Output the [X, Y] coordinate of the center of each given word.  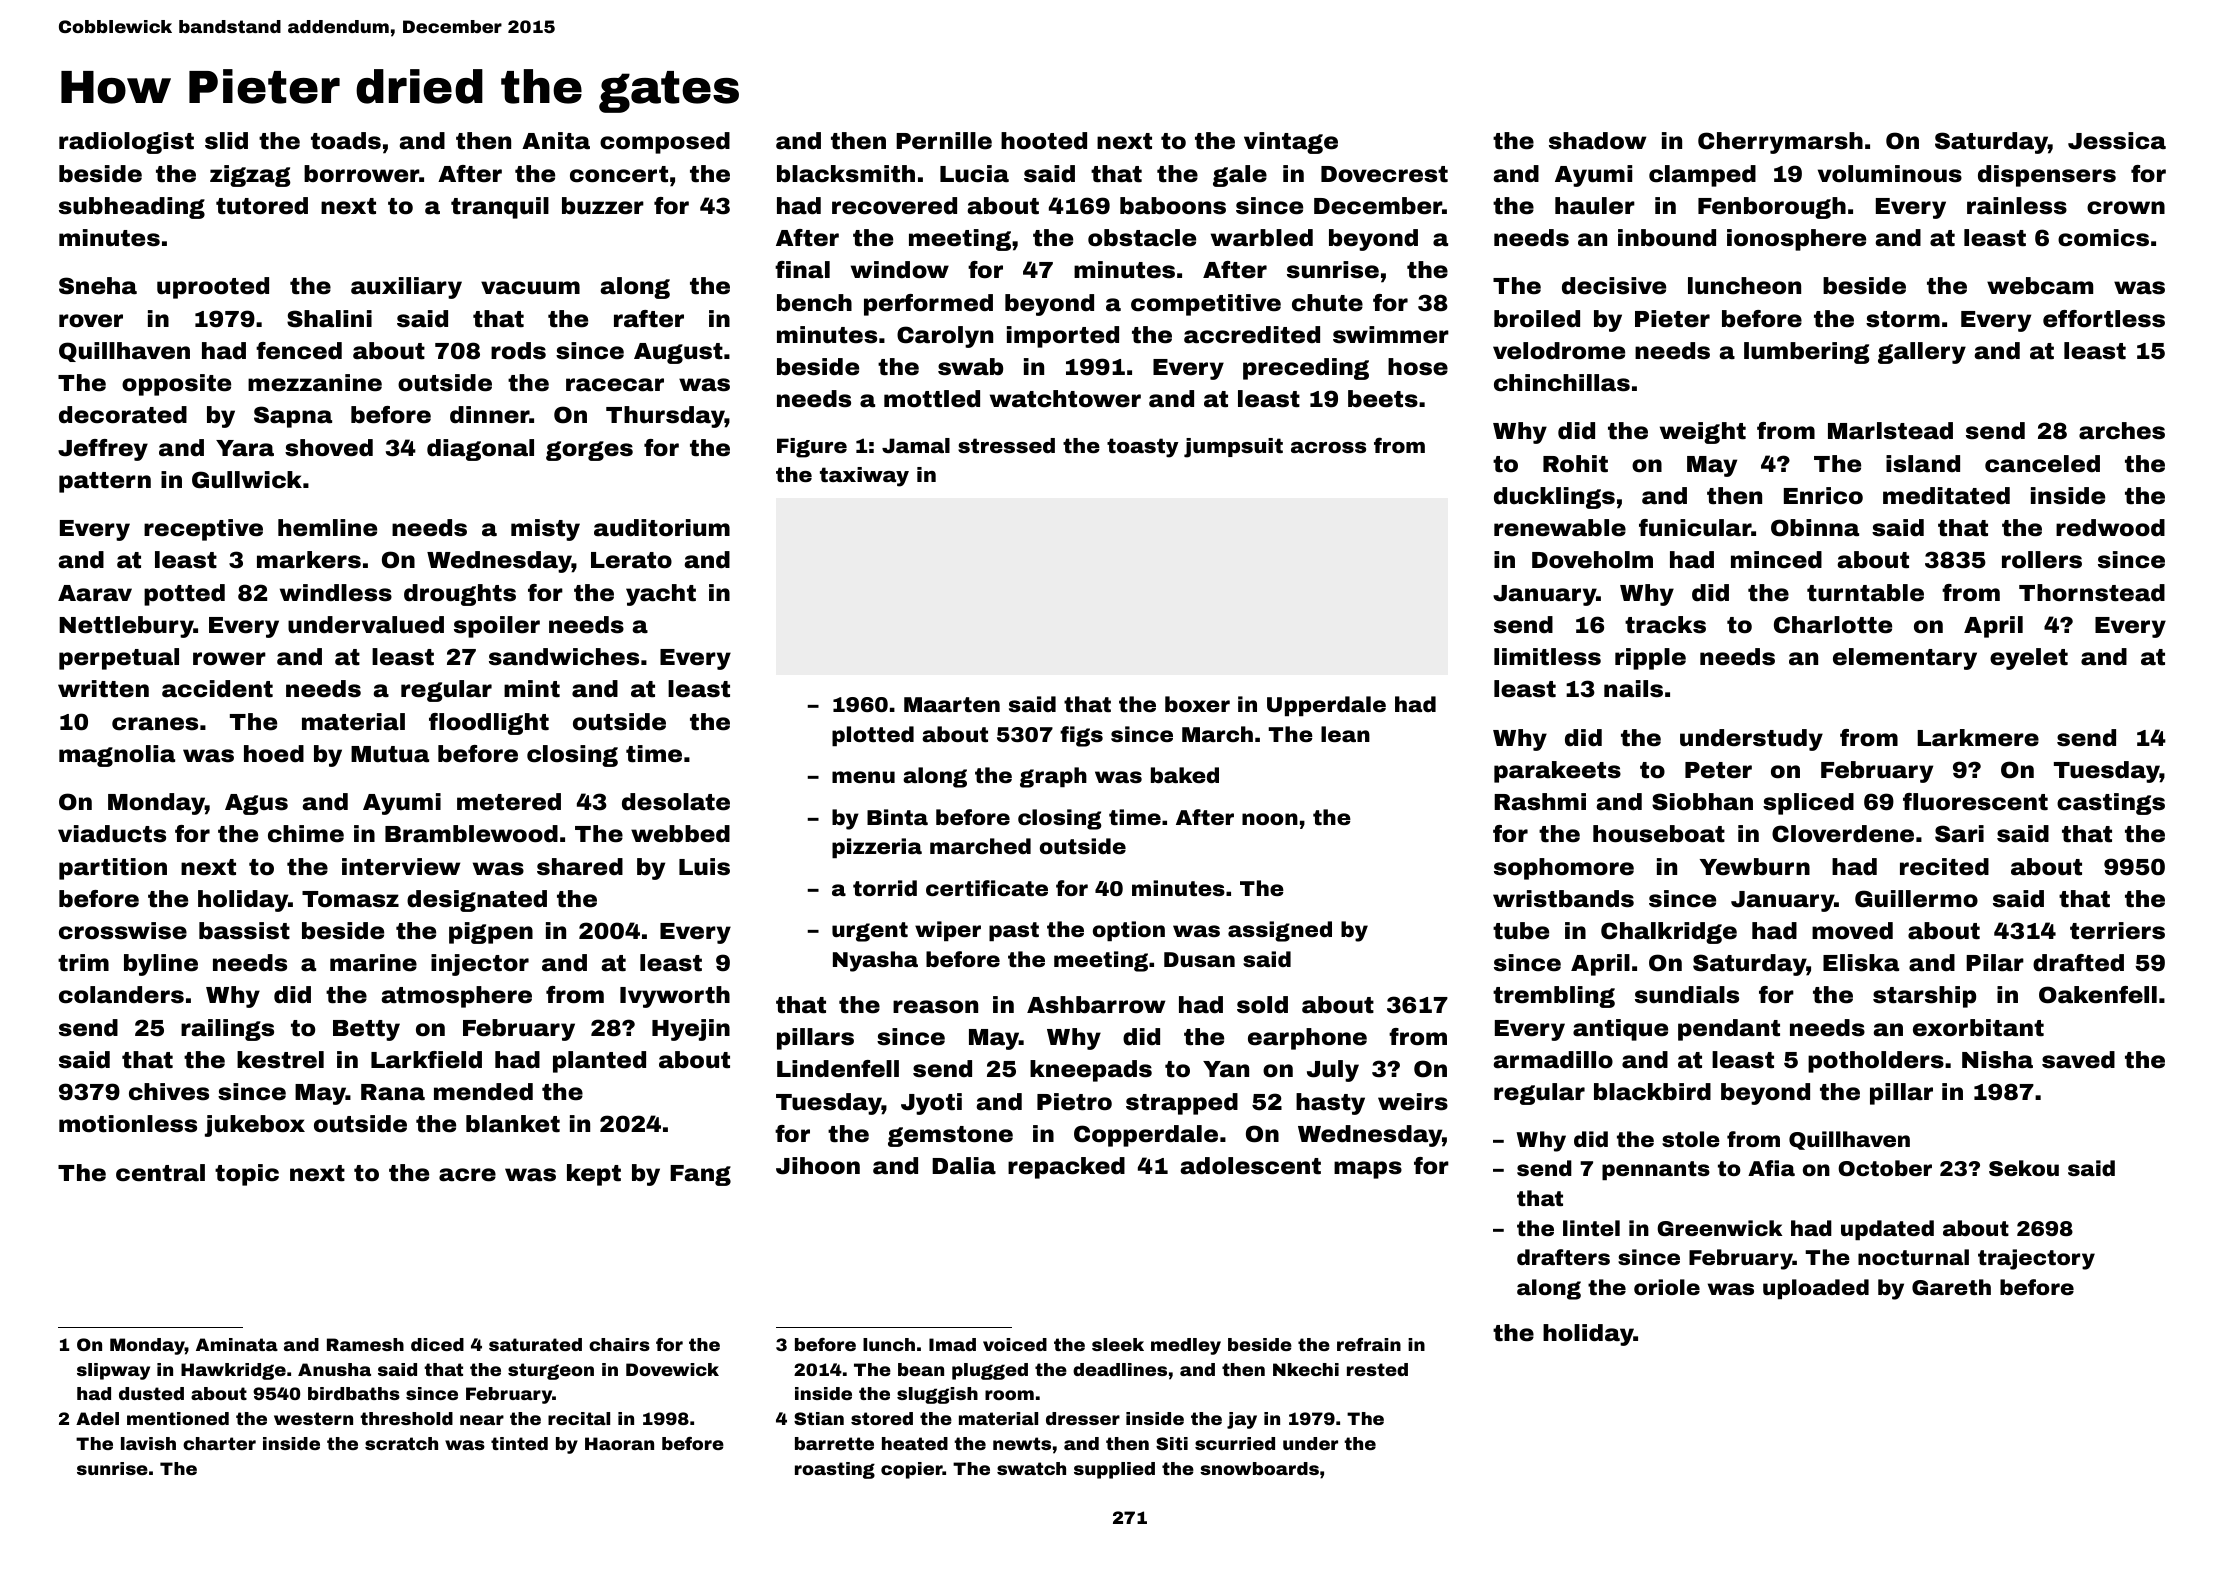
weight [1703, 433]
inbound [1667, 238]
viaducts [112, 834]
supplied [1114, 1470]
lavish [148, 1443]
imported [1063, 337]
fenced [299, 351]
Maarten [952, 704]
